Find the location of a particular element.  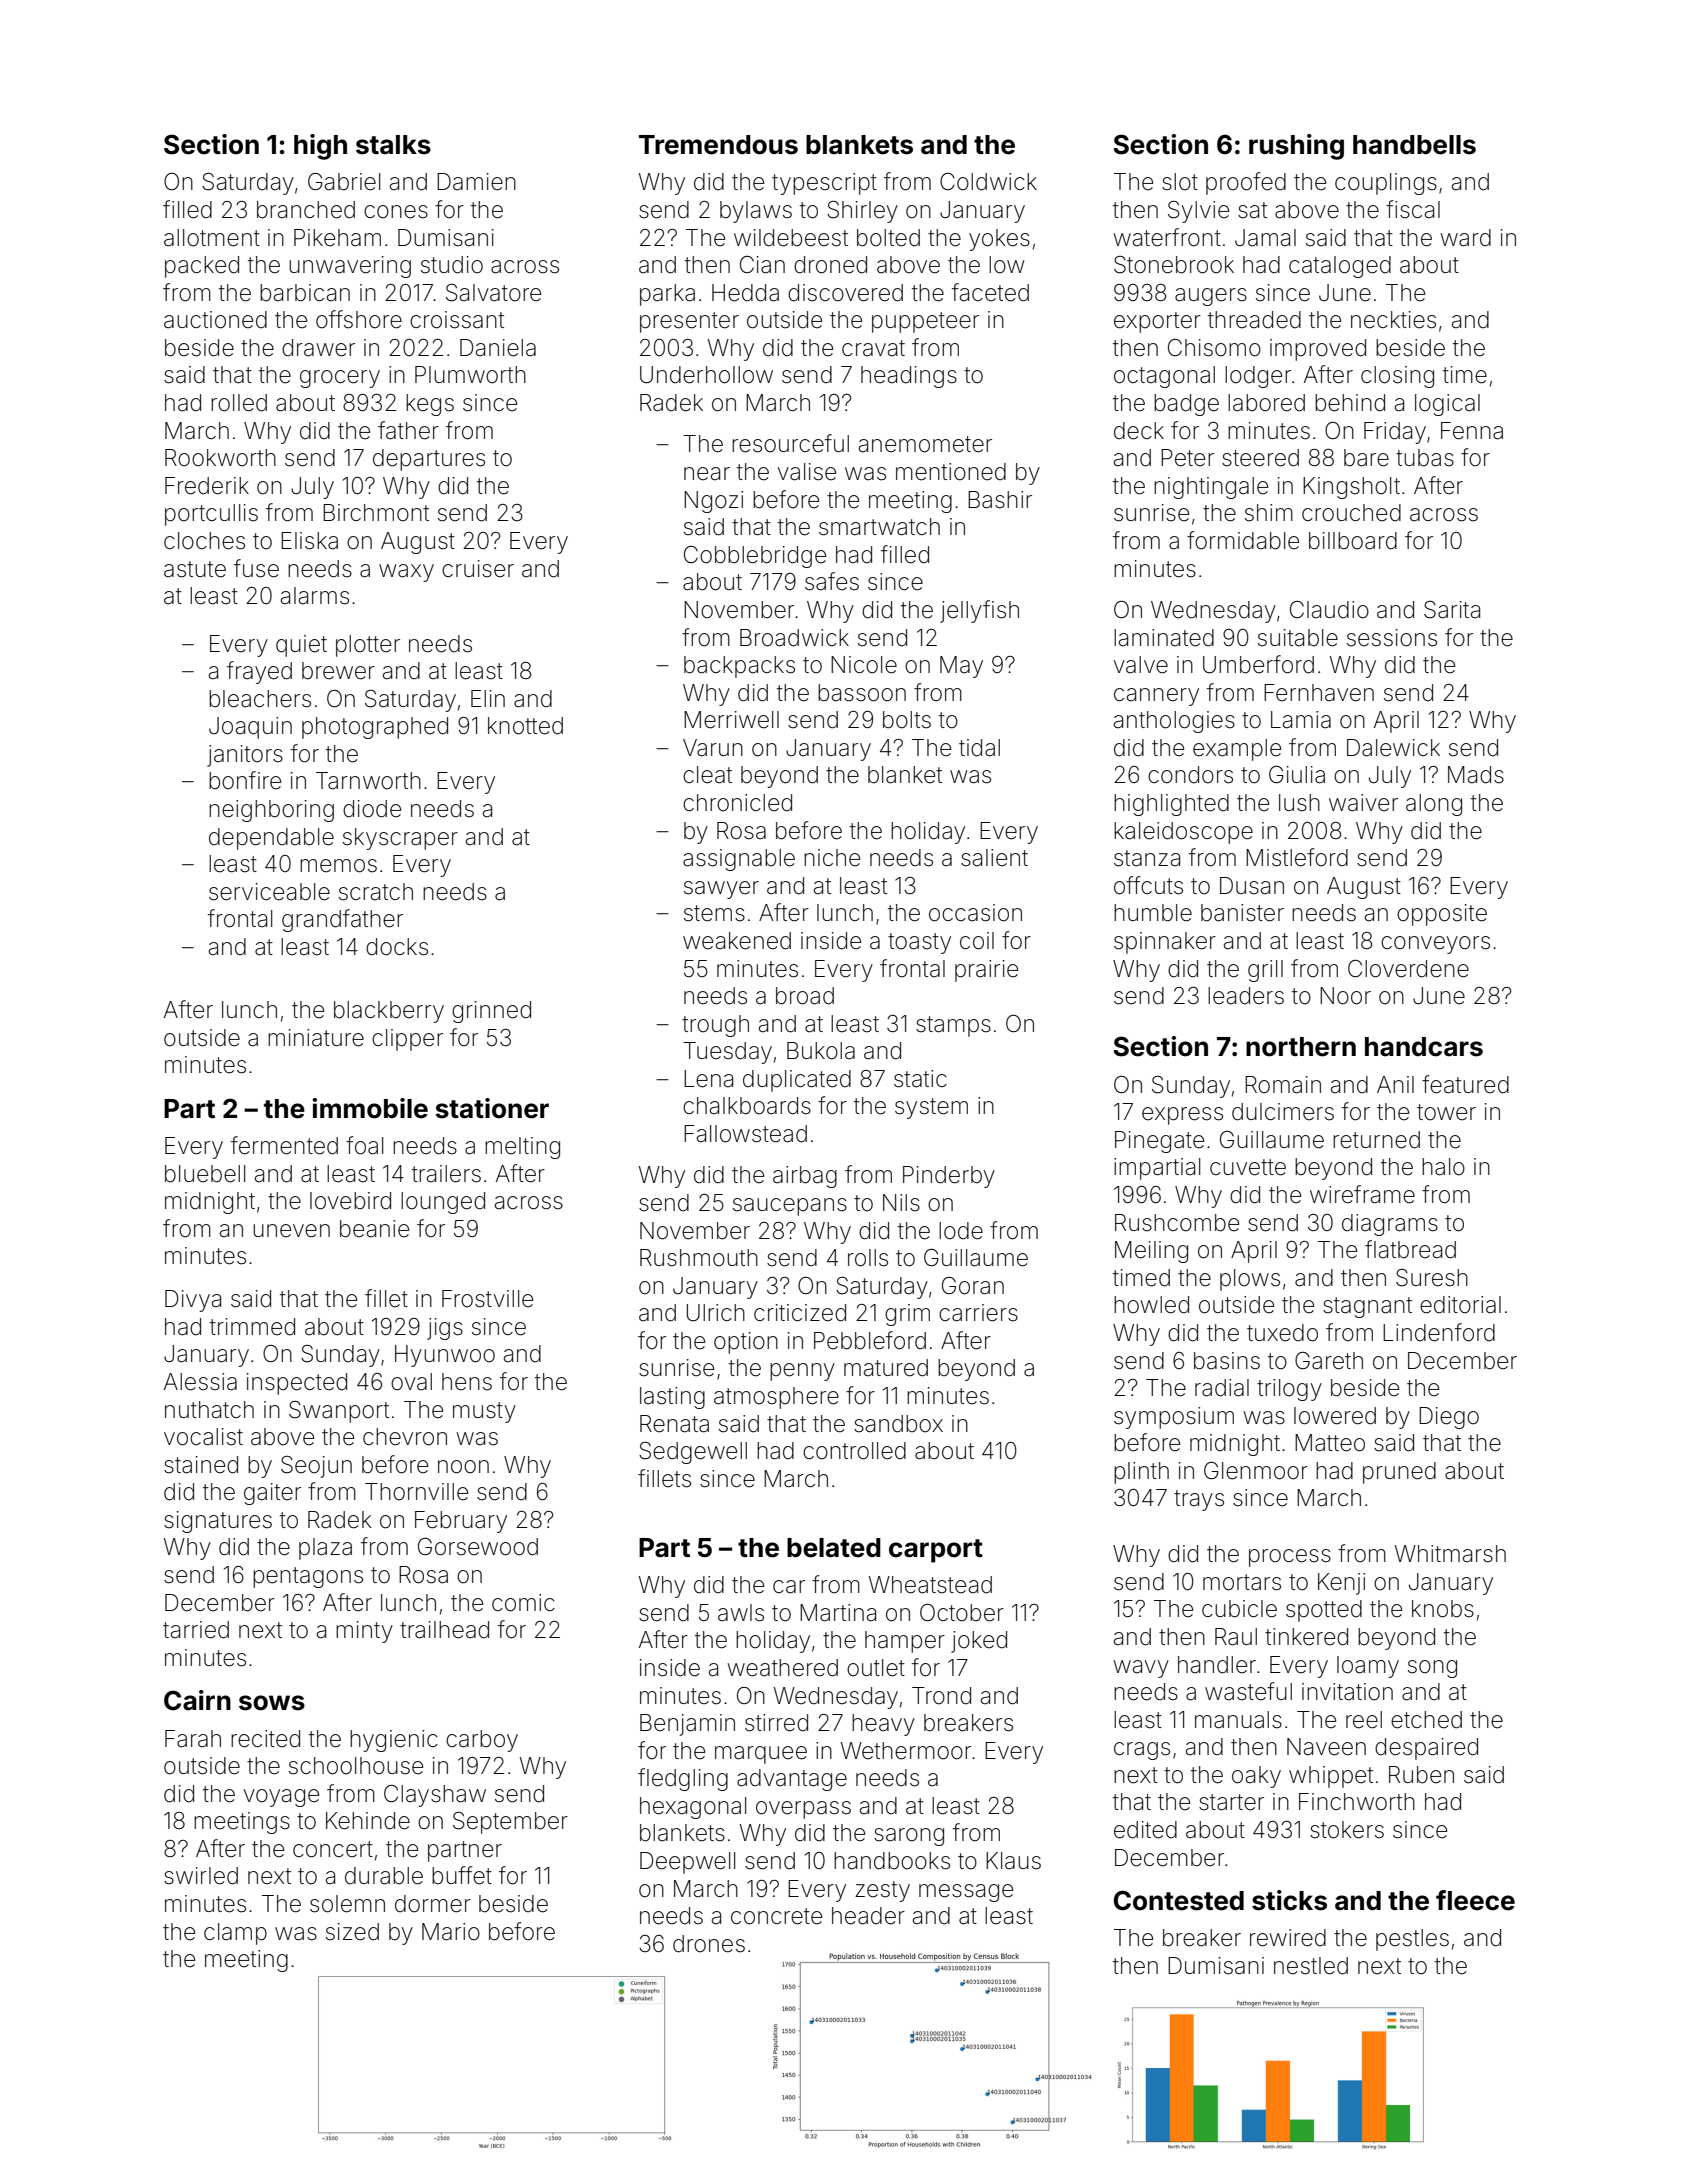

occasion is located at coordinates (975, 913).
